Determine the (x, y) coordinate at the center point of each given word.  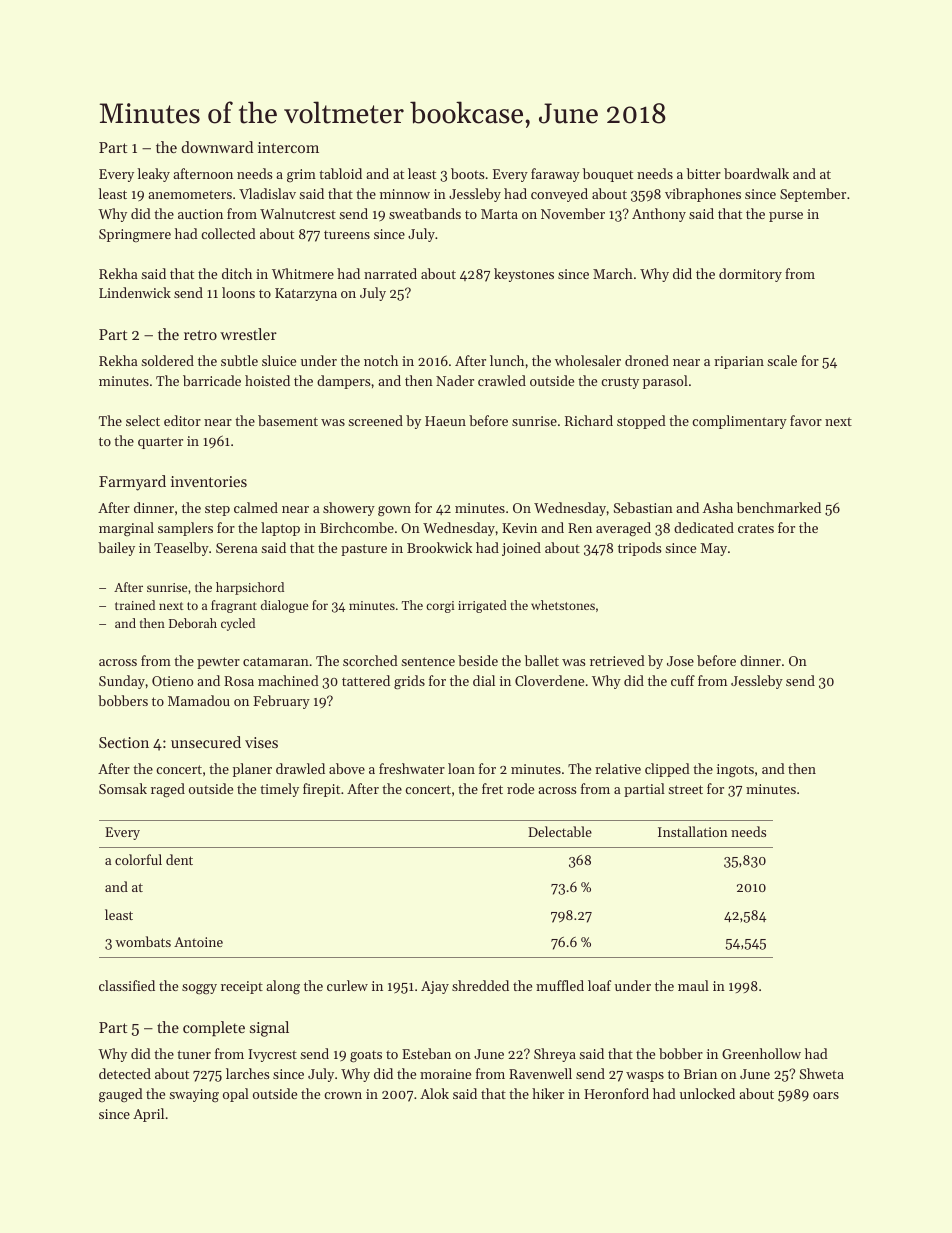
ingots (735, 771)
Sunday (122, 682)
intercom (288, 147)
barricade (212, 380)
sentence (428, 661)
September (813, 195)
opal (236, 1095)
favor (806, 420)
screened (375, 420)
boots (467, 173)
